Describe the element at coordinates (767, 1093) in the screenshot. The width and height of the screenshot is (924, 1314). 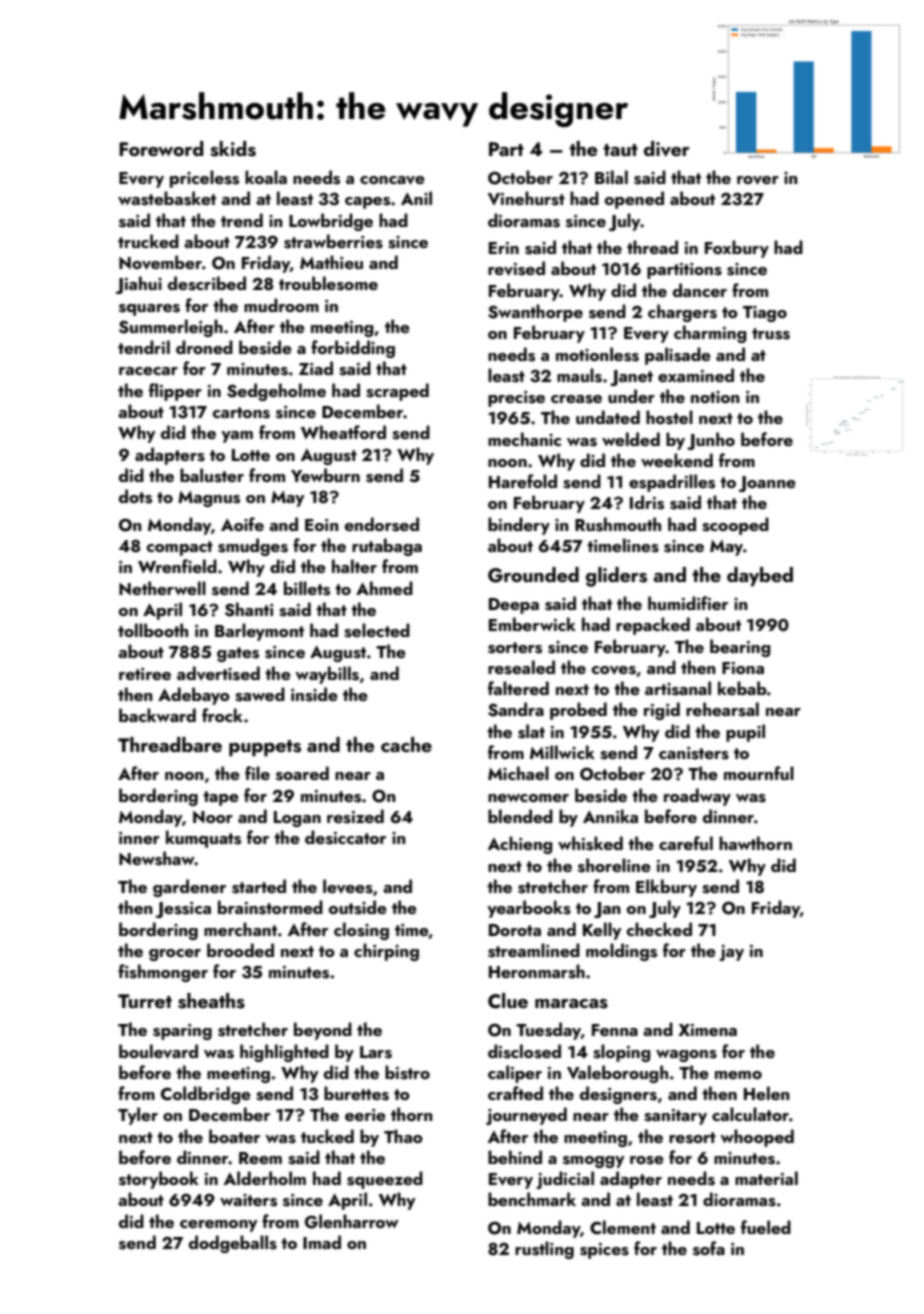
I see `Helen` at that location.
